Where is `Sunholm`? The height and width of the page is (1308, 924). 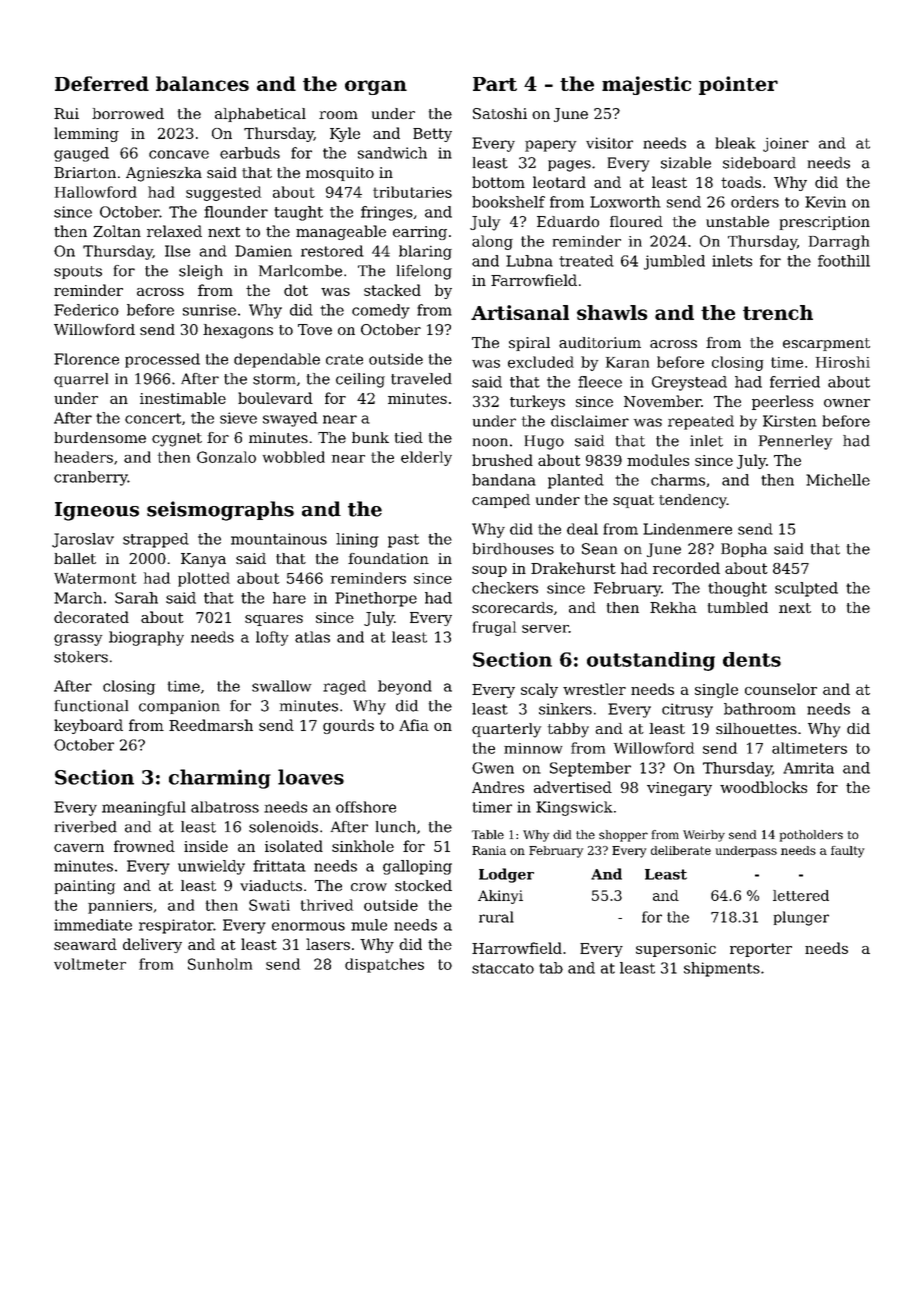 Sunholm is located at coordinates (220, 964).
